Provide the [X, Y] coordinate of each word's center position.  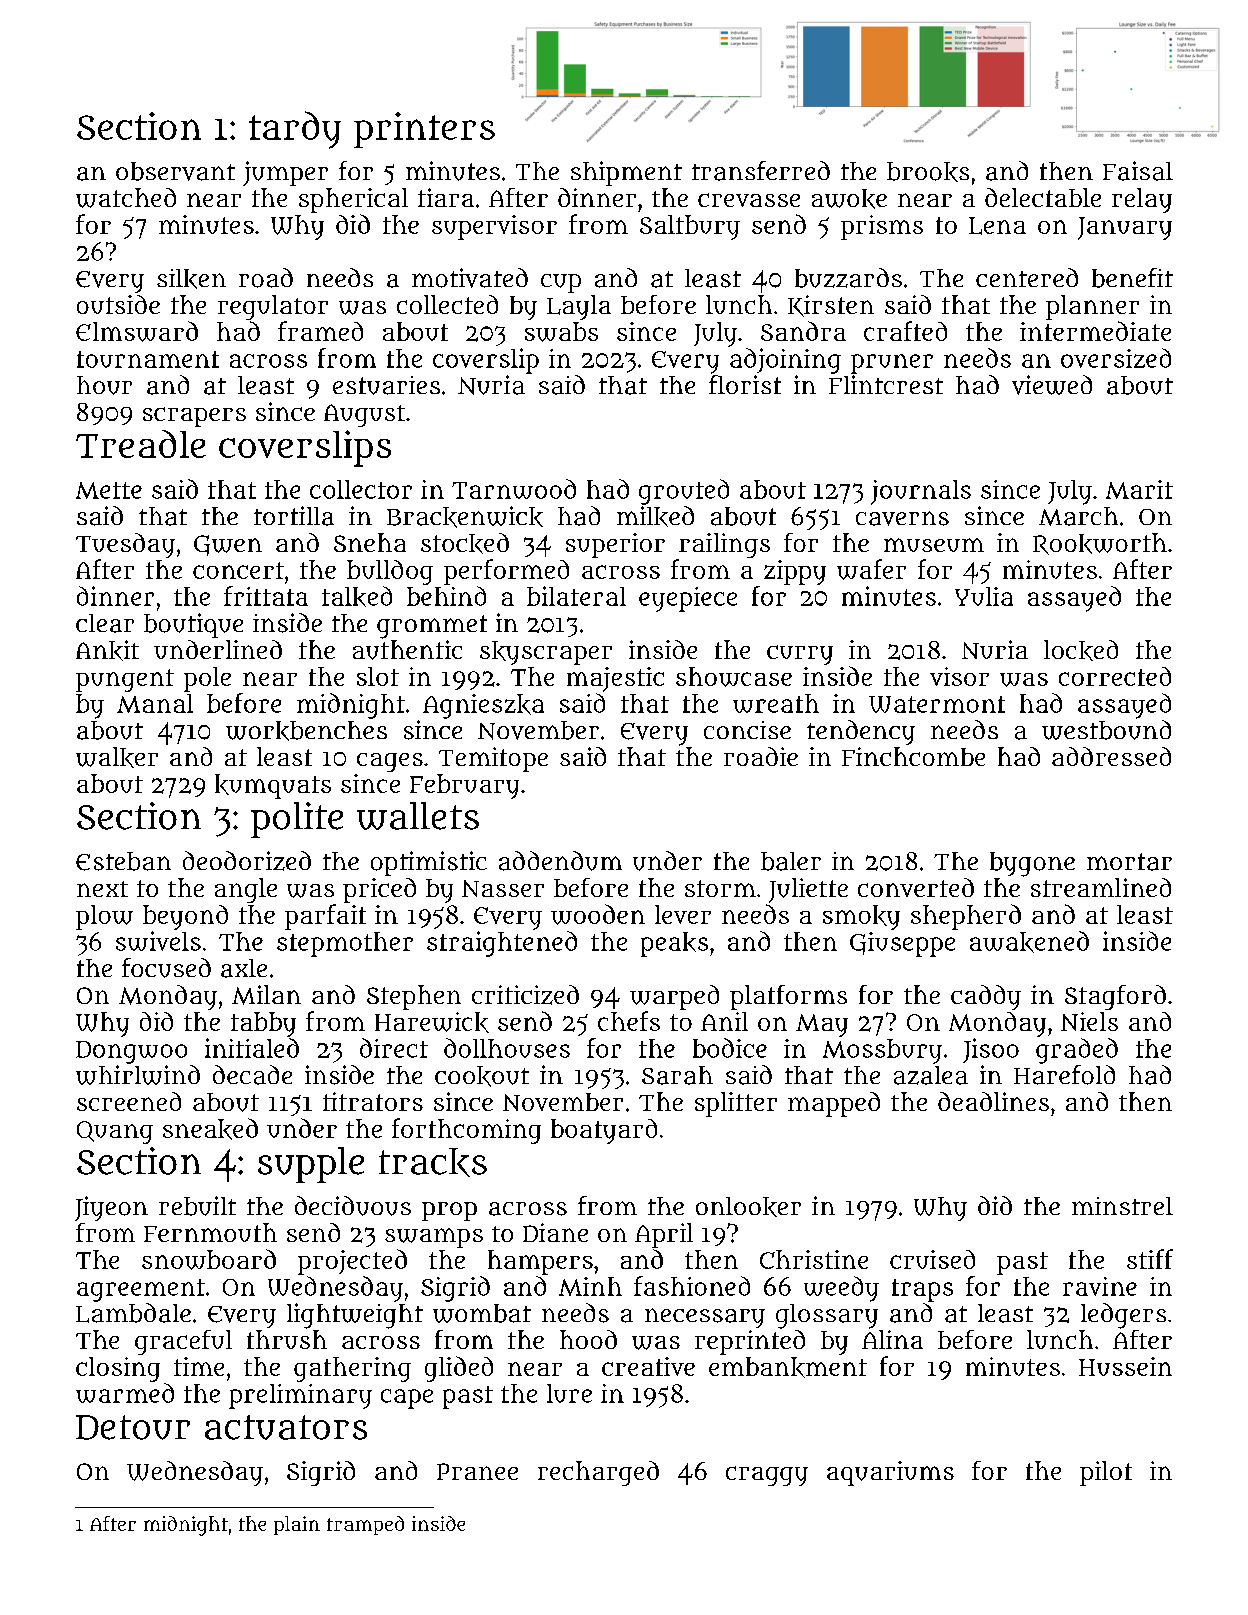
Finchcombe [913, 756]
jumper [285, 173]
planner [1092, 307]
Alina [892, 1339]
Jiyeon [111, 1208]
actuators [286, 1427]
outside [118, 304]
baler [791, 861]
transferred [761, 171]
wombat [482, 1313]
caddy [986, 997]
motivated [470, 278]
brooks [928, 172]
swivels [158, 941]
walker [117, 757]
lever [683, 914]
